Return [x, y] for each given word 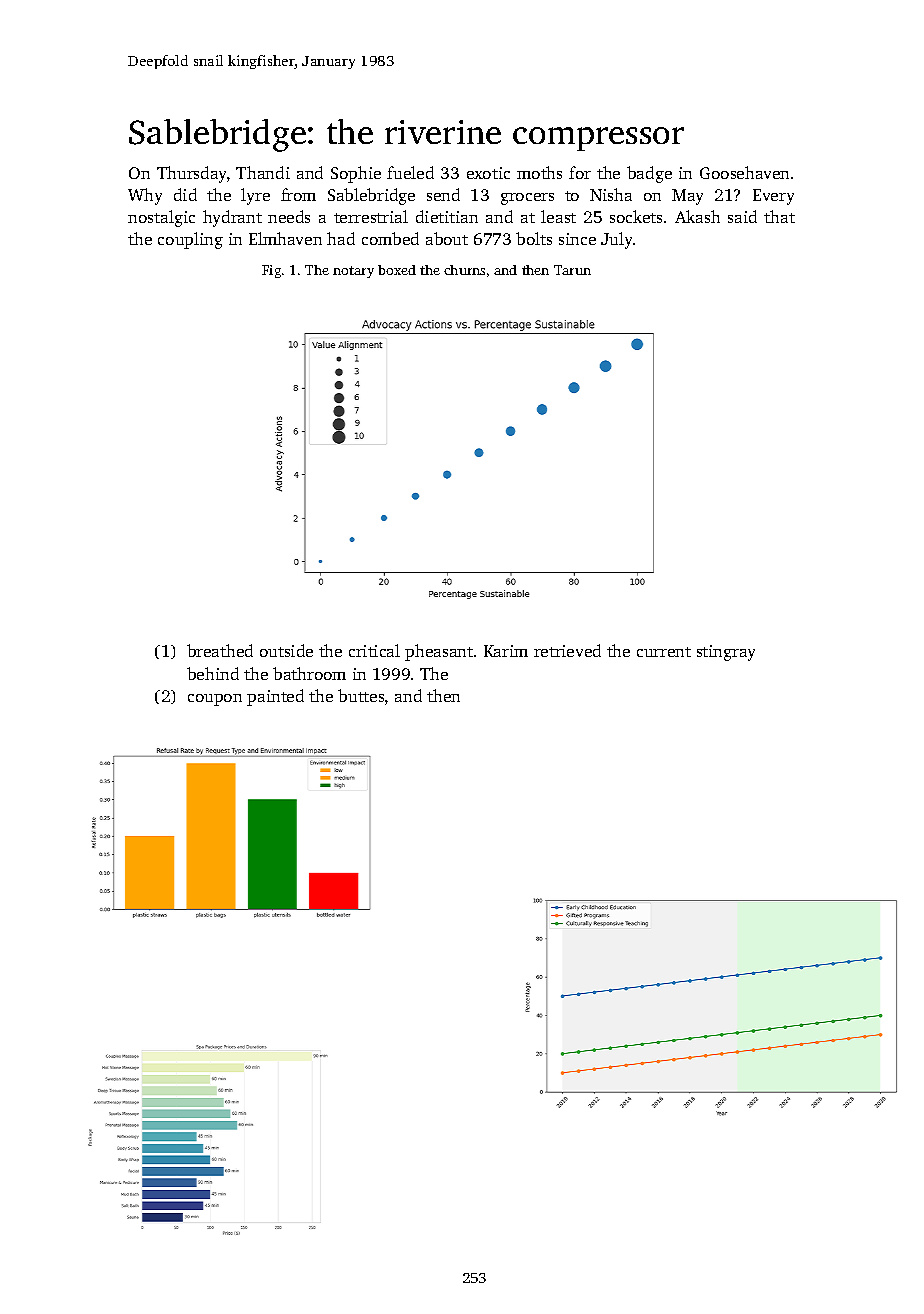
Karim [506, 651]
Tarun [572, 270]
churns [464, 270]
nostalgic [161, 218]
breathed [220, 650]
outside [286, 650]
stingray [726, 653]
